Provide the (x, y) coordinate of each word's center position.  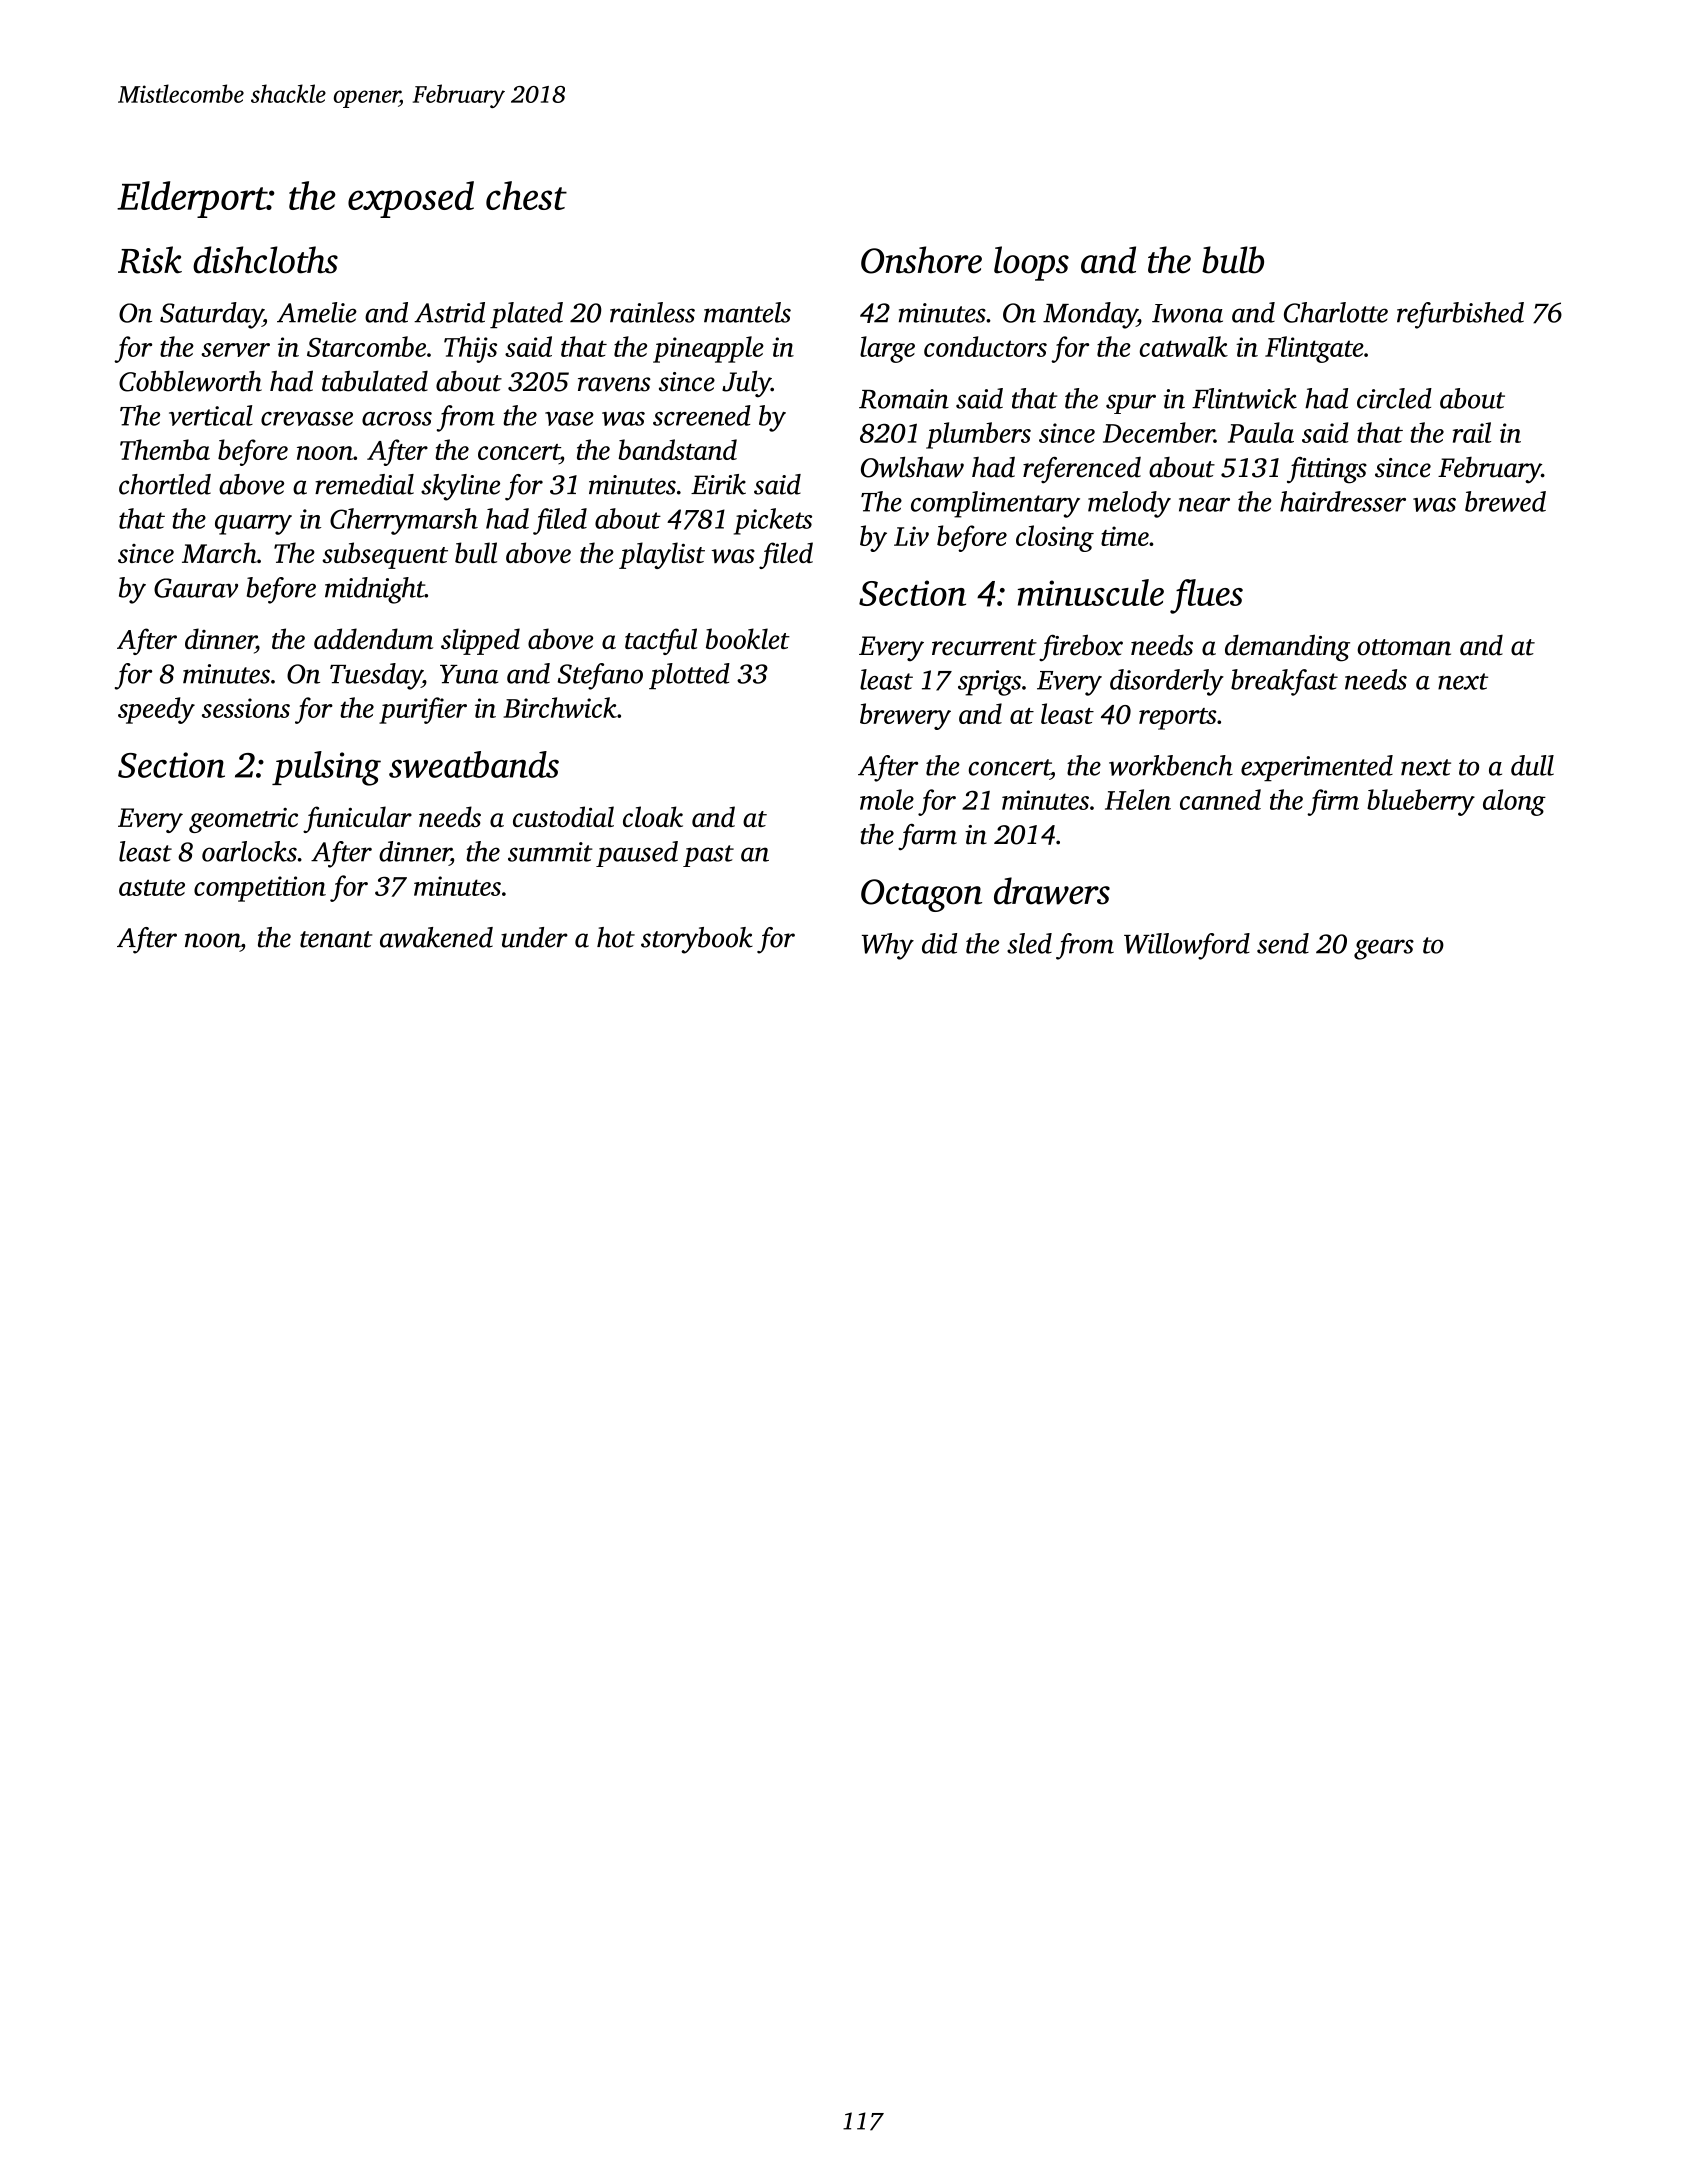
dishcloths (265, 260)
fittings (1327, 470)
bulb (1233, 260)
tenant (336, 939)
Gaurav (196, 588)
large (887, 349)
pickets (773, 521)
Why (888, 946)
